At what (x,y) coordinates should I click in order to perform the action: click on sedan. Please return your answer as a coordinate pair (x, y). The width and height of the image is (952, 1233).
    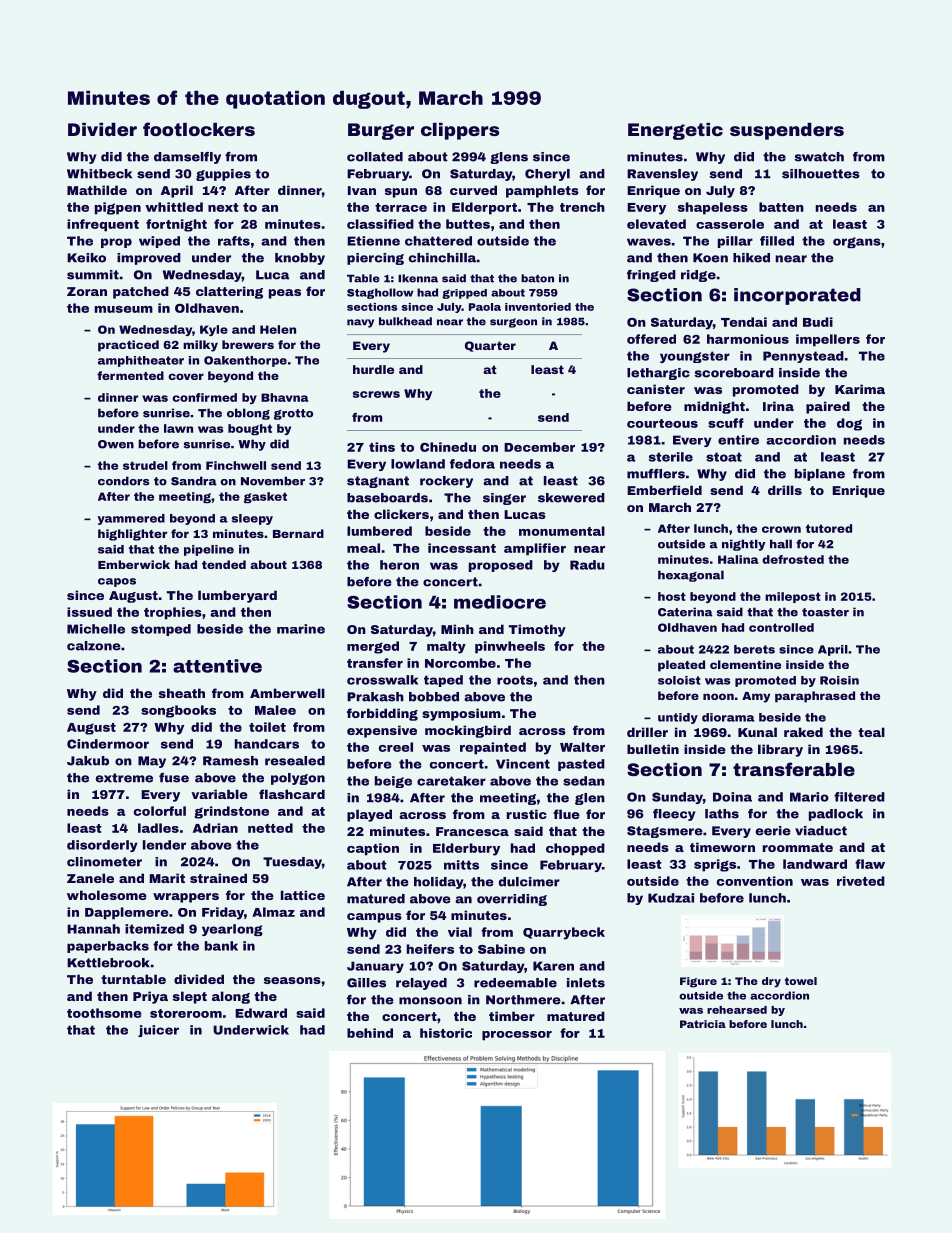
    Looking at the image, I should click on (584, 781).
